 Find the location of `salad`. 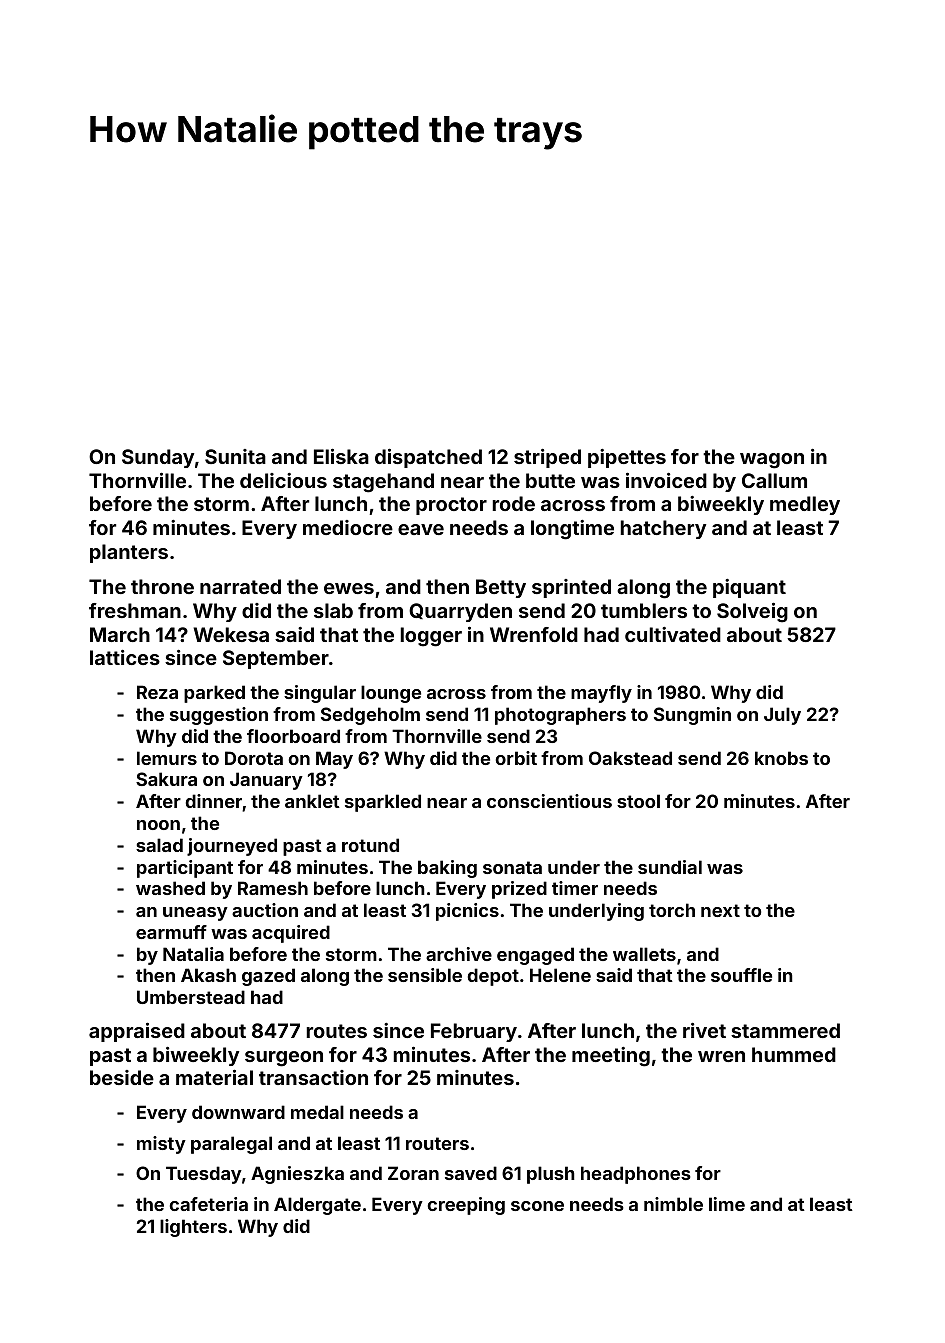

salad is located at coordinates (159, 845).
